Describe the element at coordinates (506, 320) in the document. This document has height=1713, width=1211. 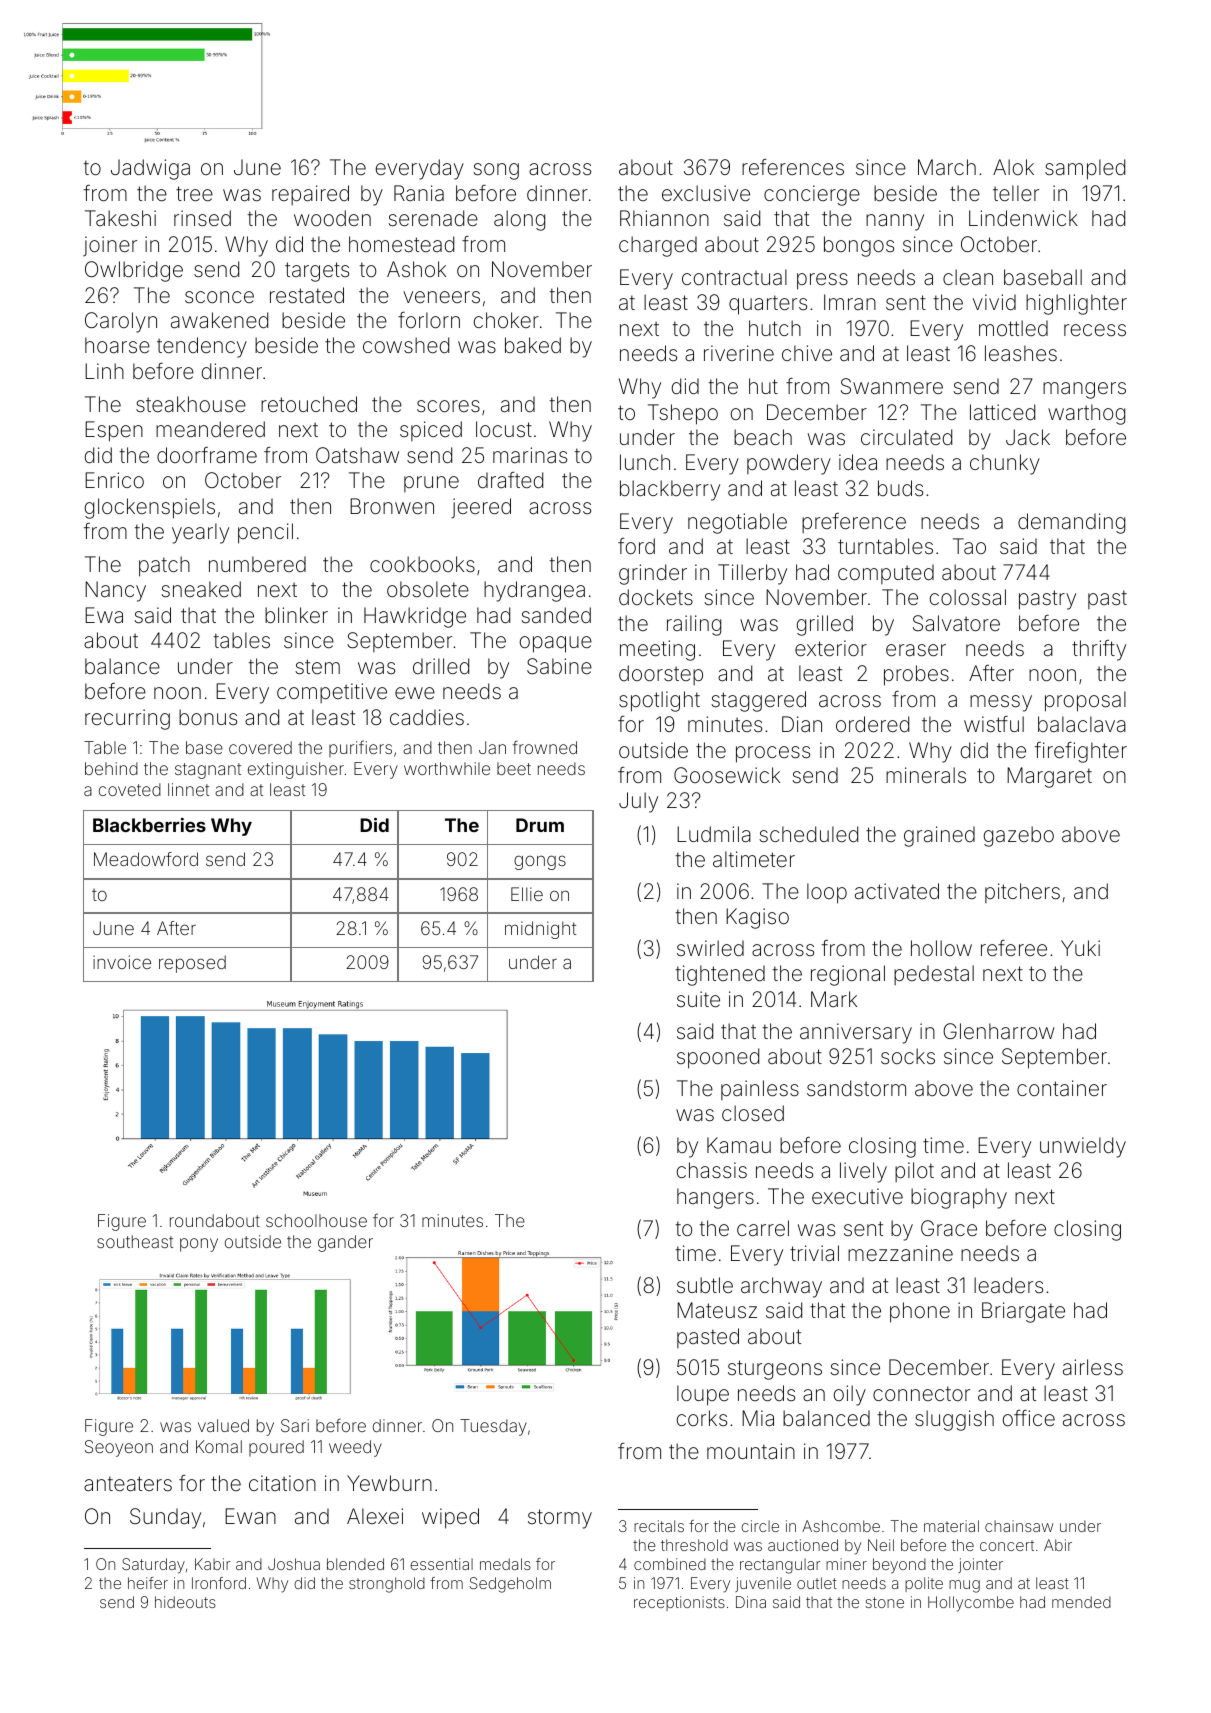
I see `choker` at that location.
